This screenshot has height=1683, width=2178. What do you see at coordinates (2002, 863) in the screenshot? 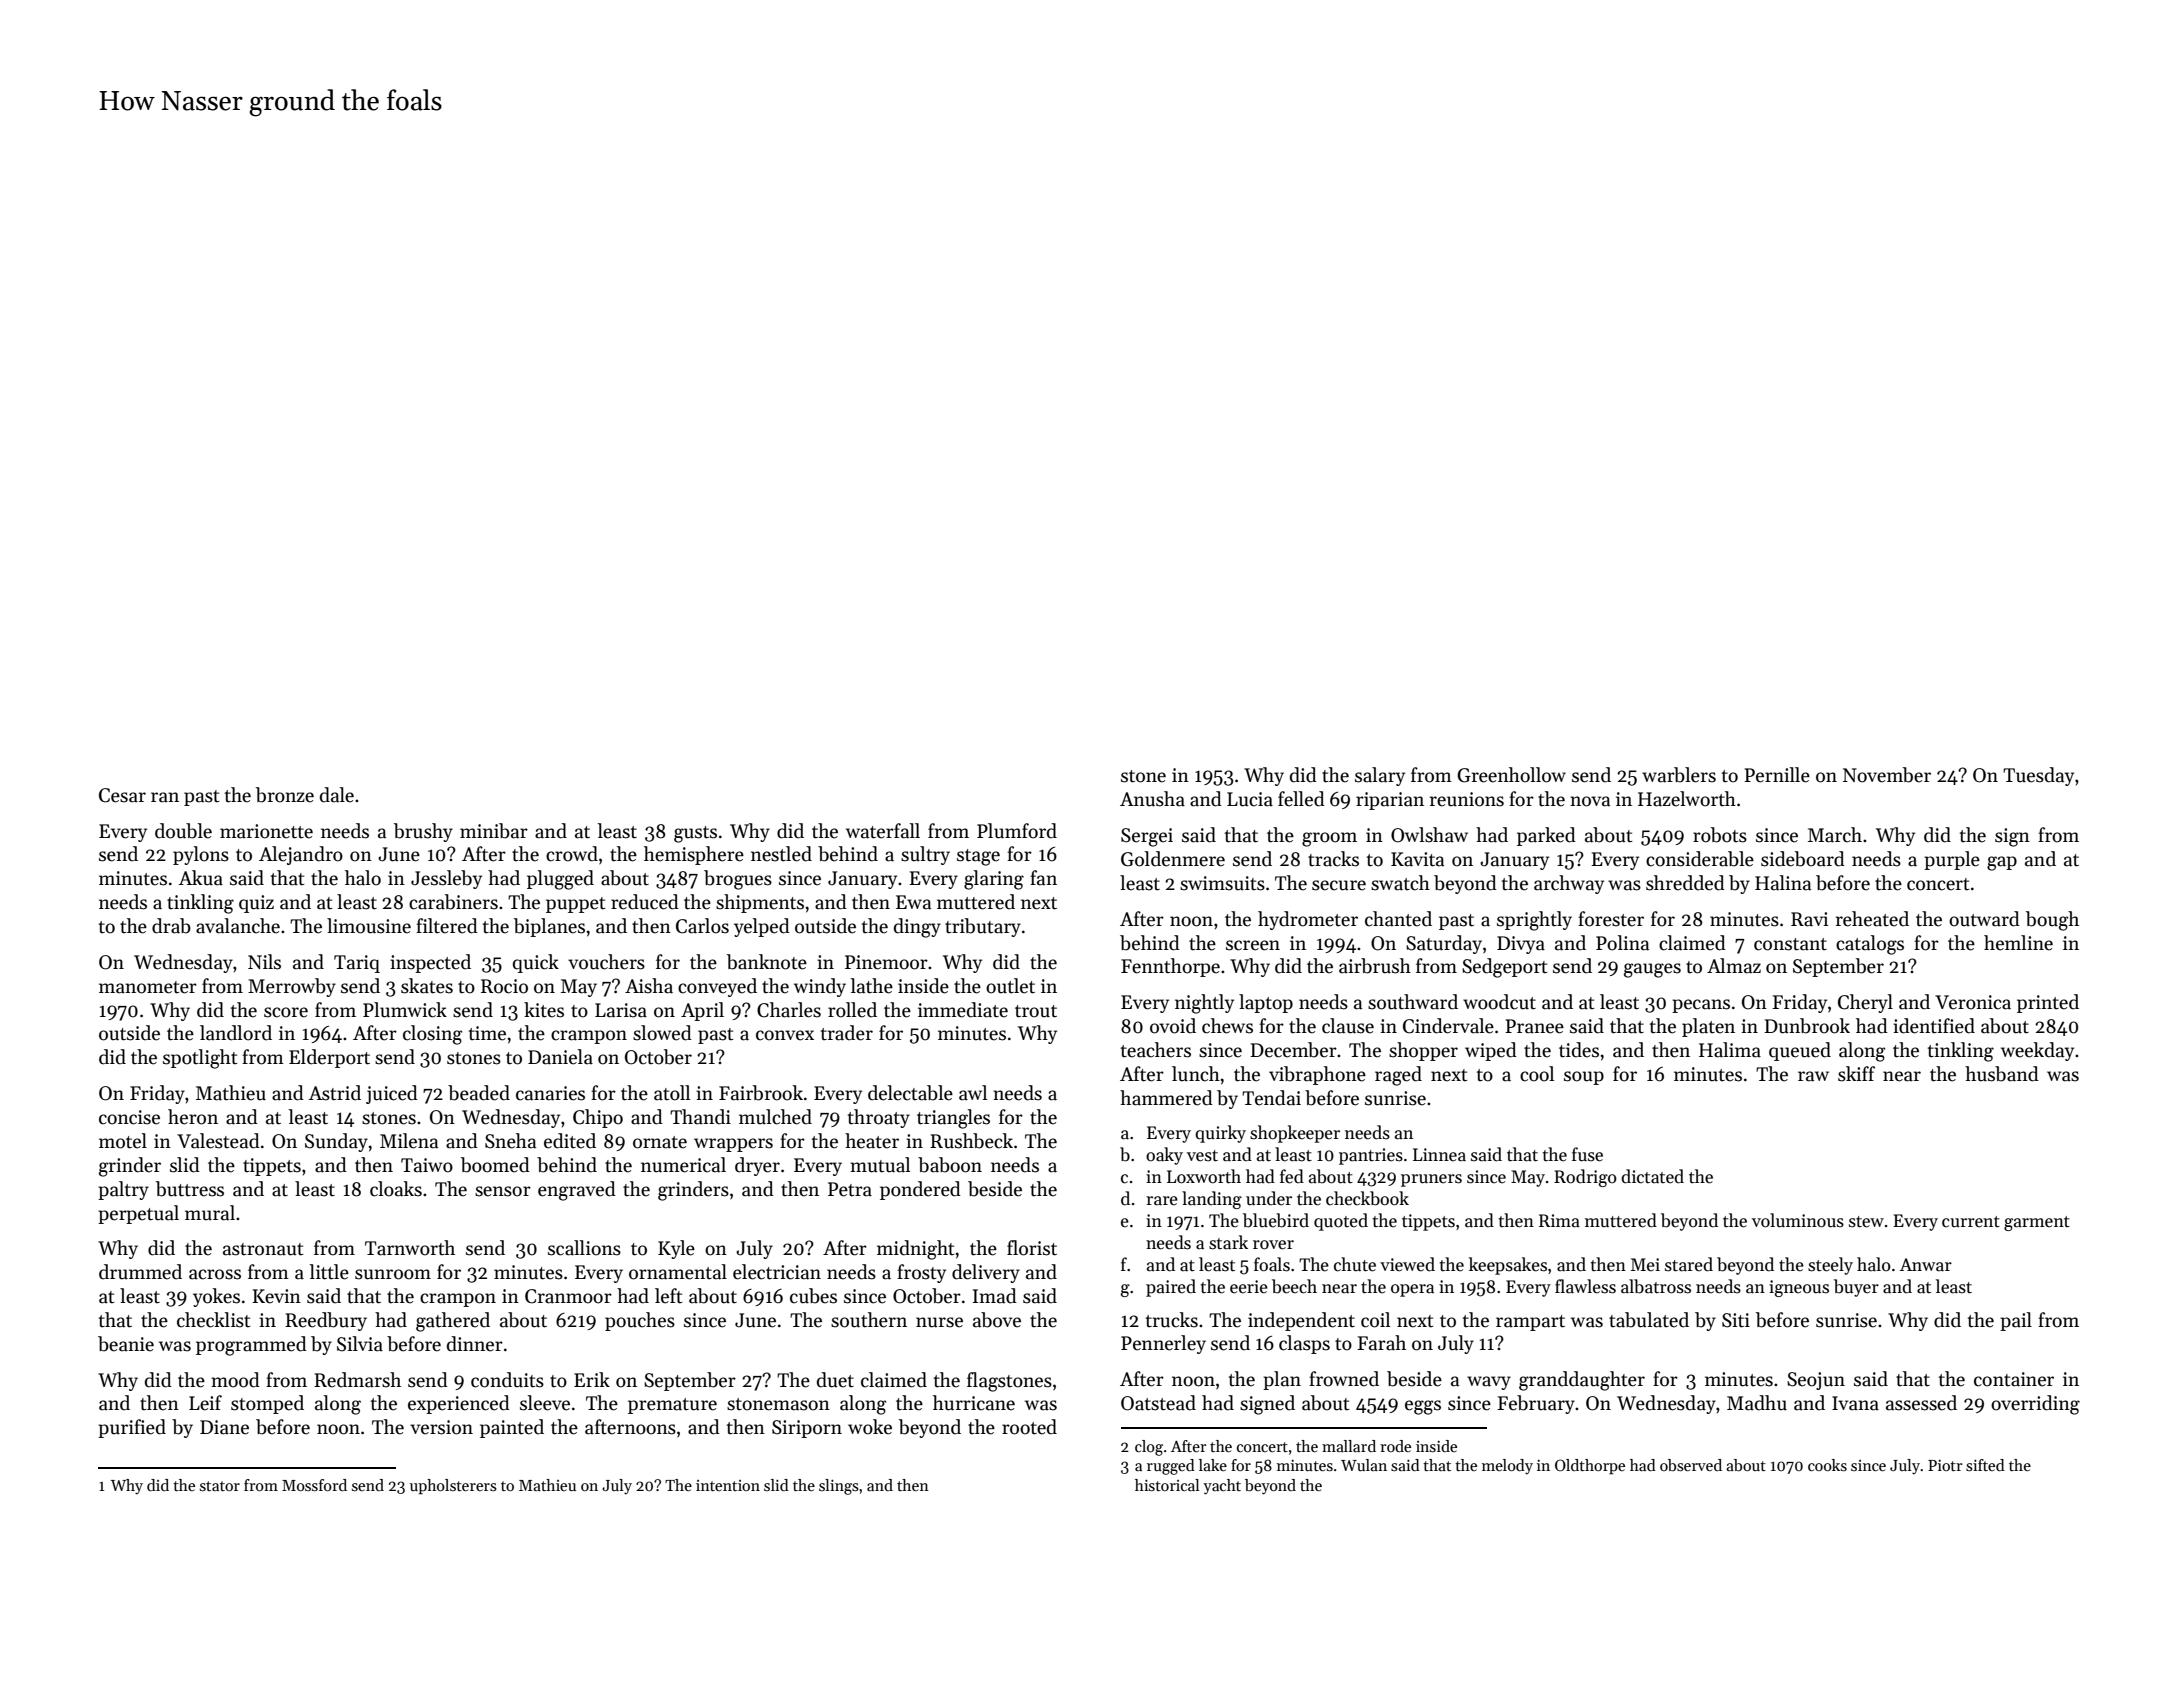
I see `gap` at bounding box center [2002, 863].
